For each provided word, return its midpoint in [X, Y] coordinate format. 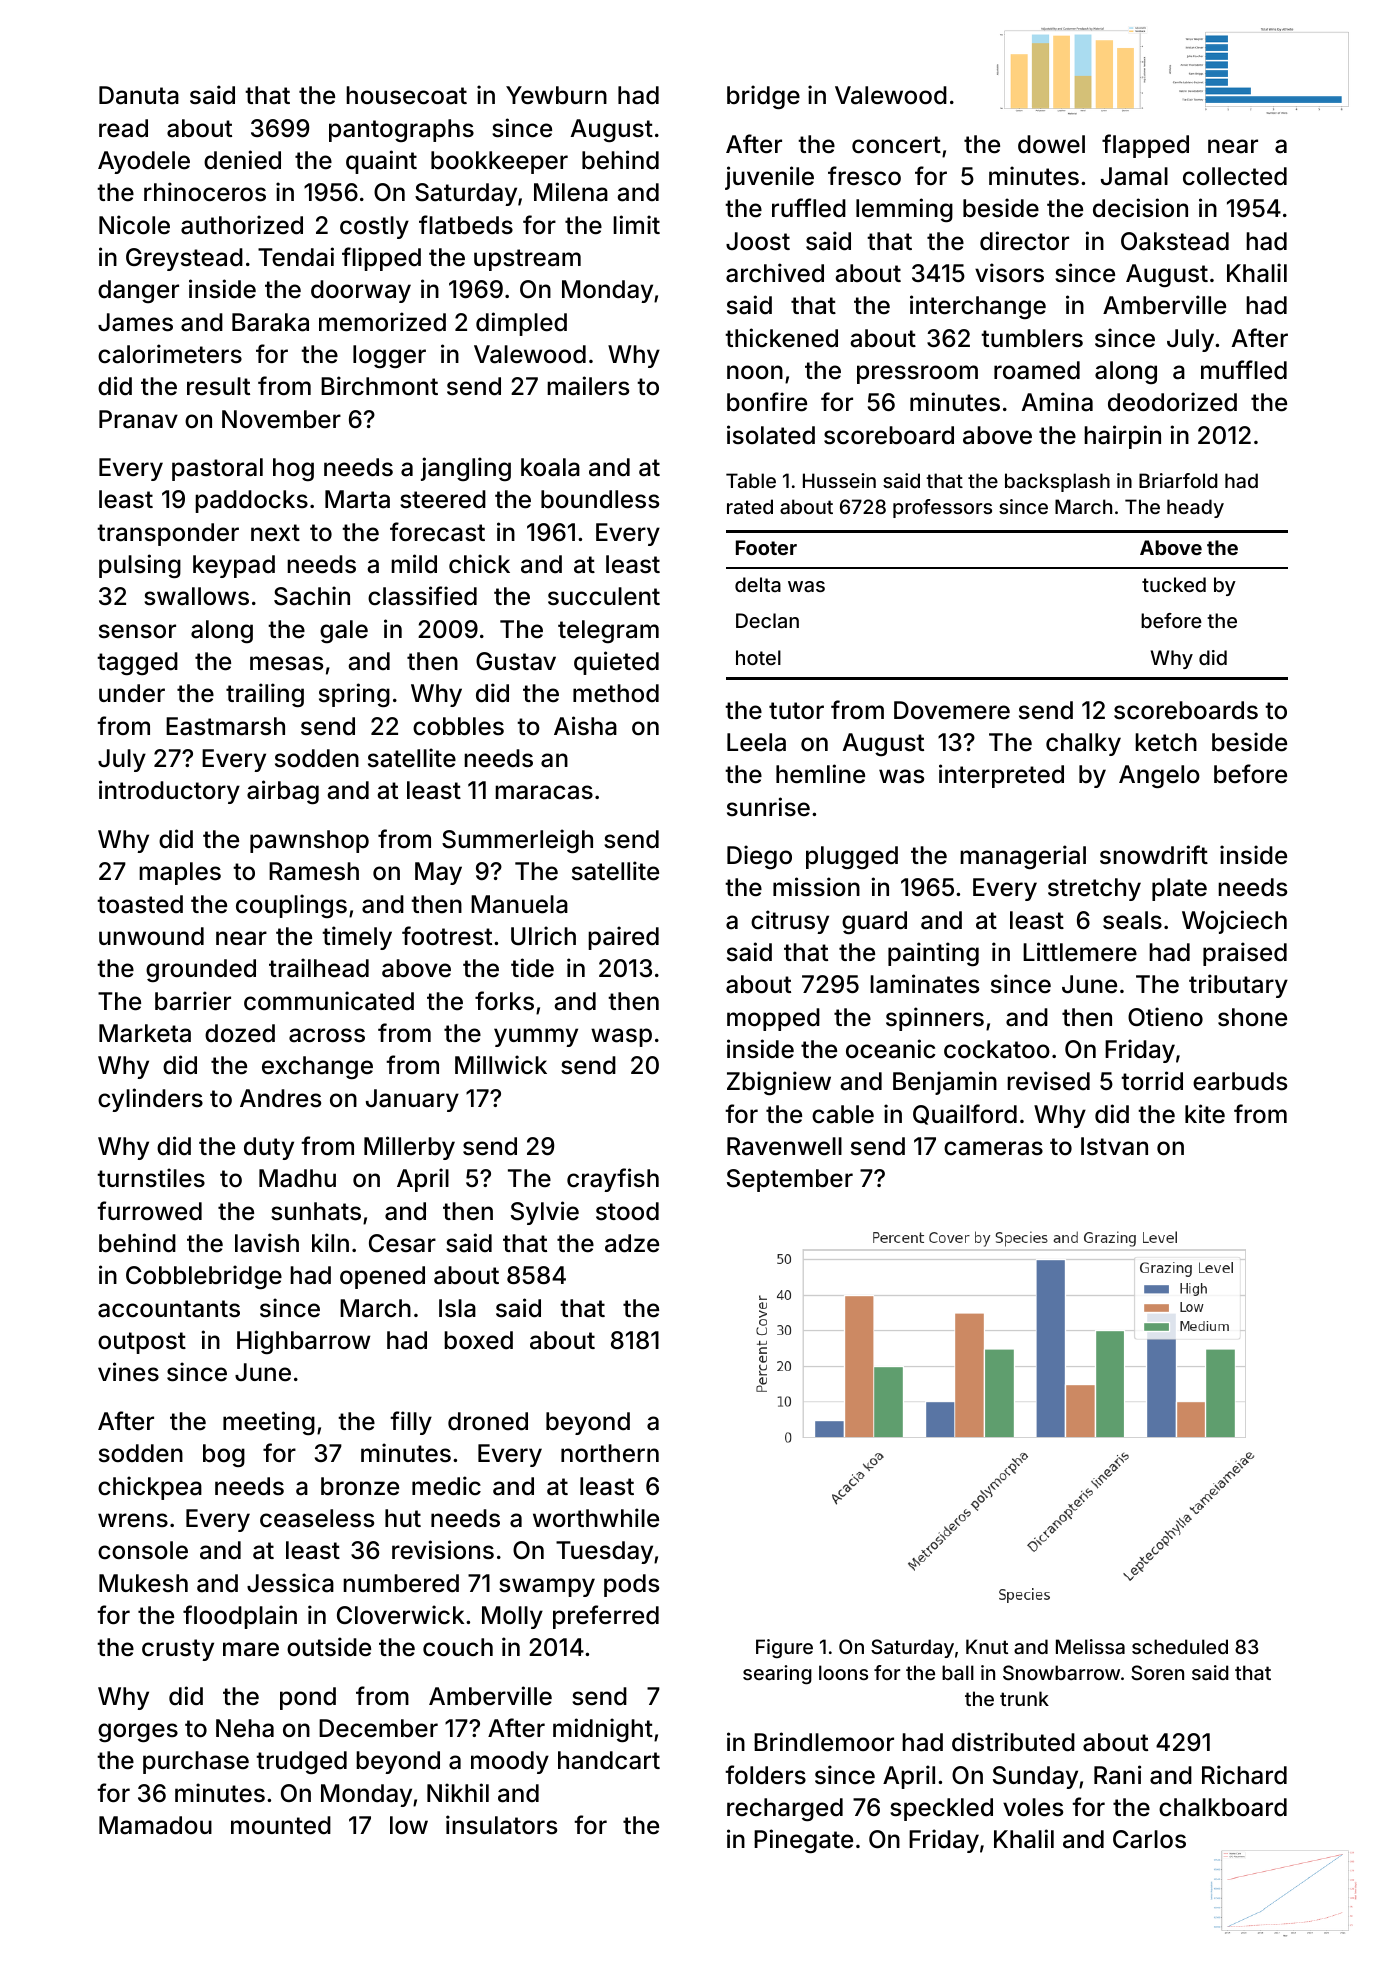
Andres [280, 1098]
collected [1235, 176]
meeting [269, 1423]
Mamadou [155, 1825]
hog [293, 469]
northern [610, 1453]
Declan [767, 620]
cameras [993, 1148]
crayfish [613, 1180]
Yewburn [556, 95]
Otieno [1165, 1017]
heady [1195, 508]
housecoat [406, 95]
